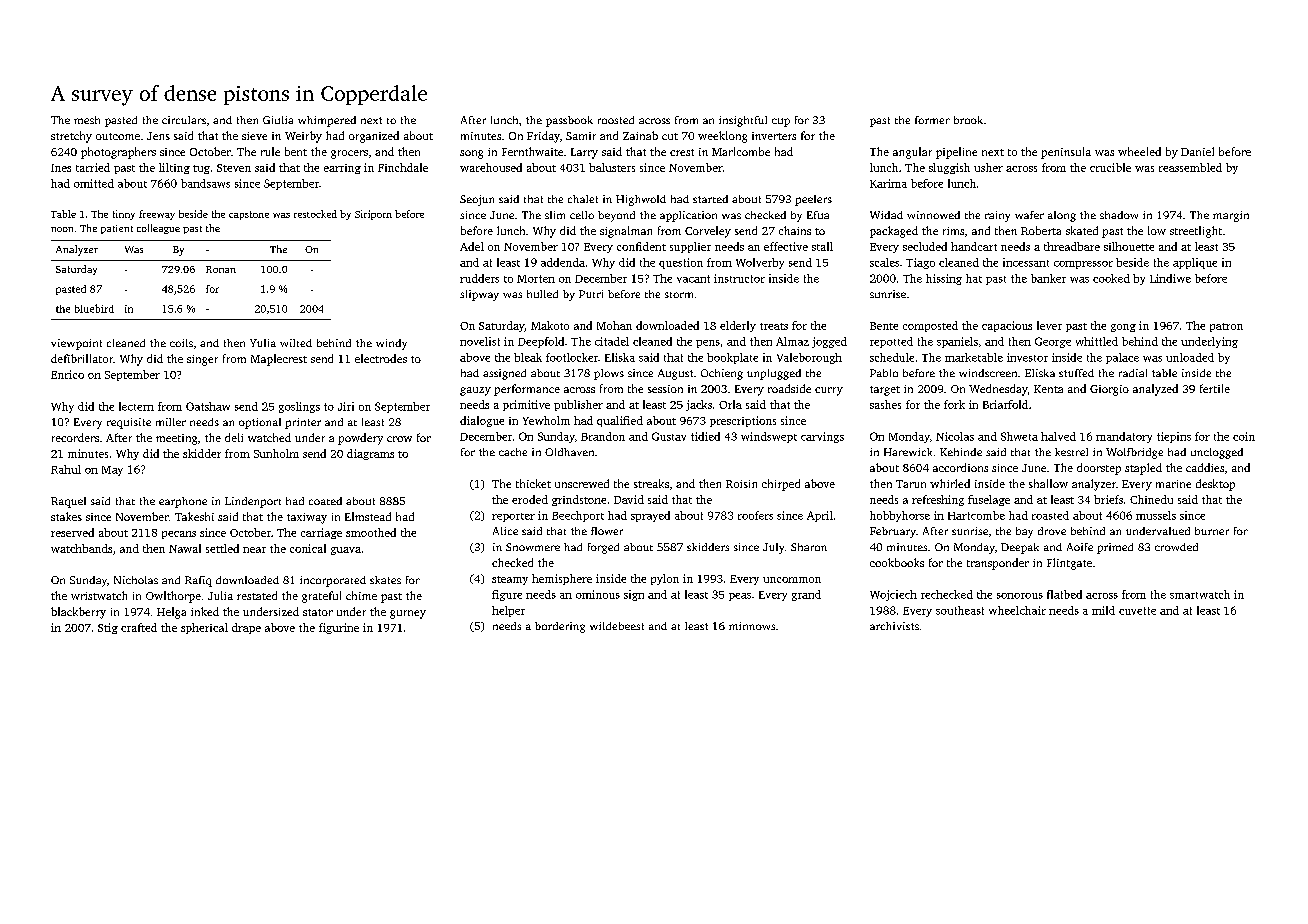  I want to click on Seojun, so click(477, 200).
